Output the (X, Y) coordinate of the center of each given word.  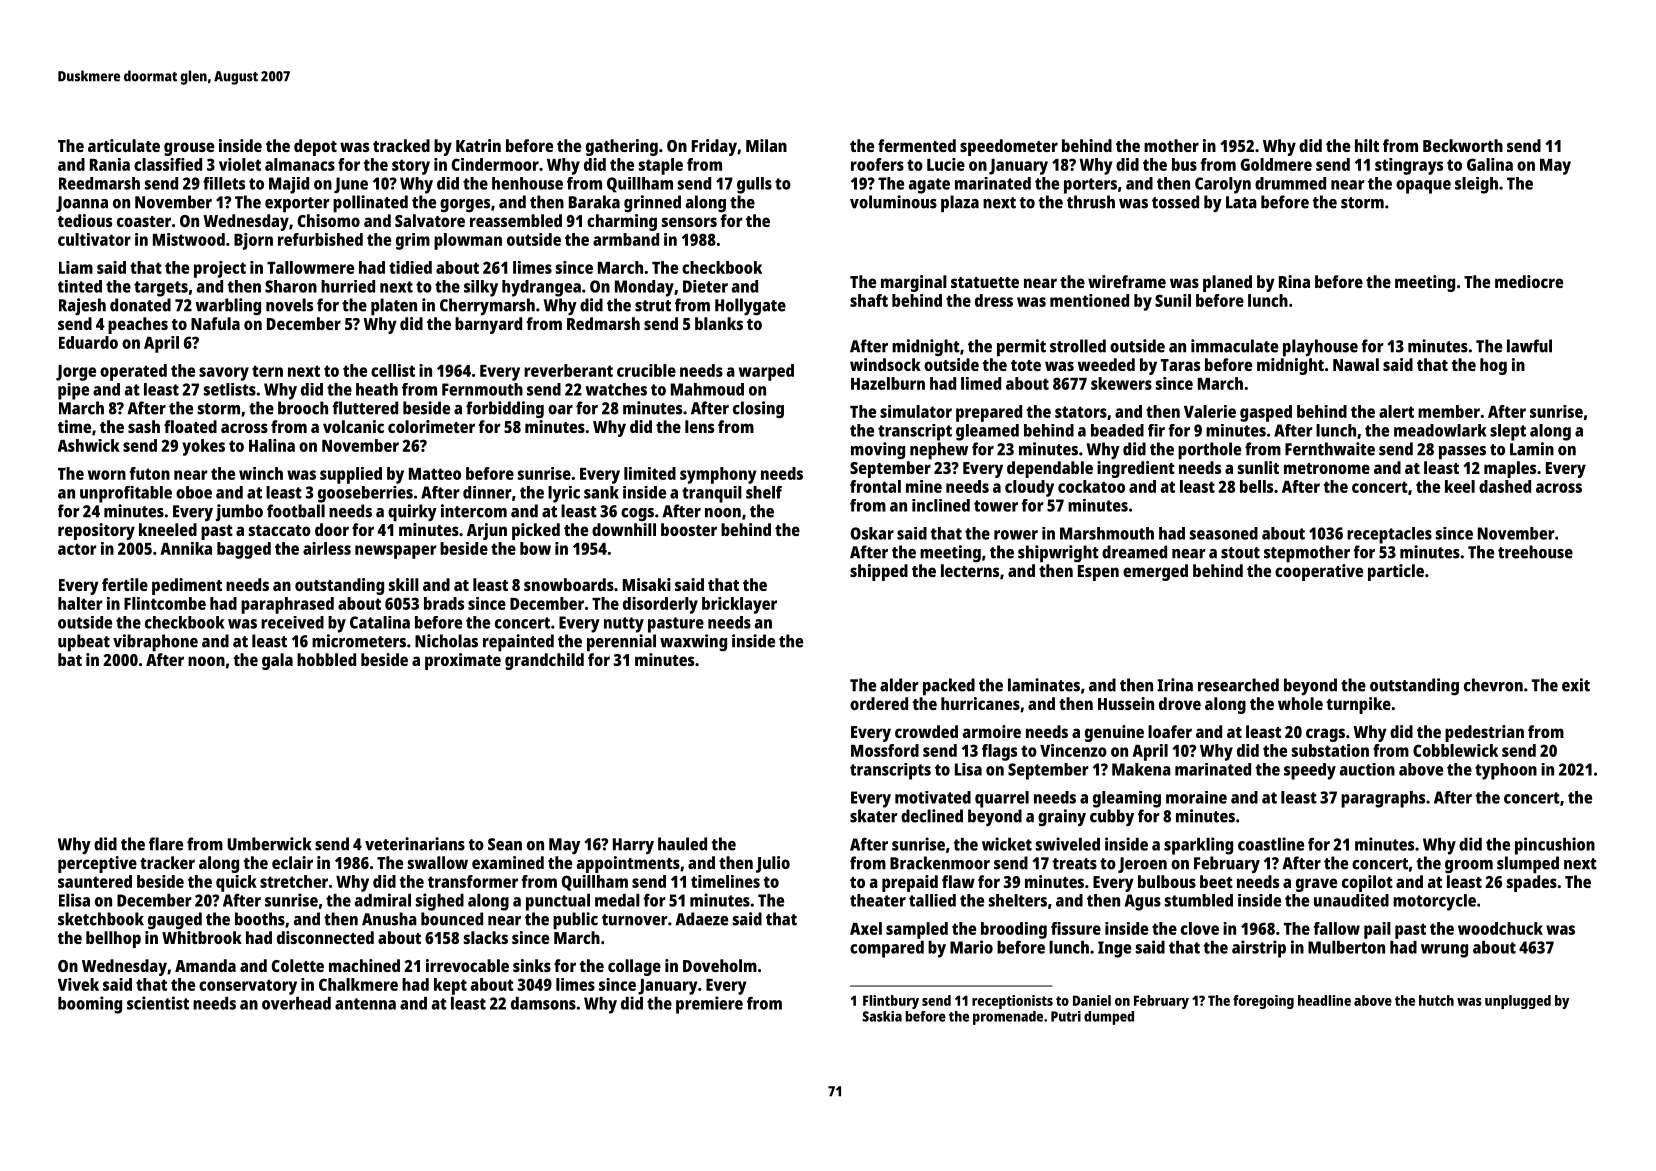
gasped (1266, 413)
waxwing (693, 642)
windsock (885, 364)
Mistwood (189, 239)
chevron (1493, 685)
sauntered (95, 881)
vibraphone (155, 643)
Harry (633, 846)
